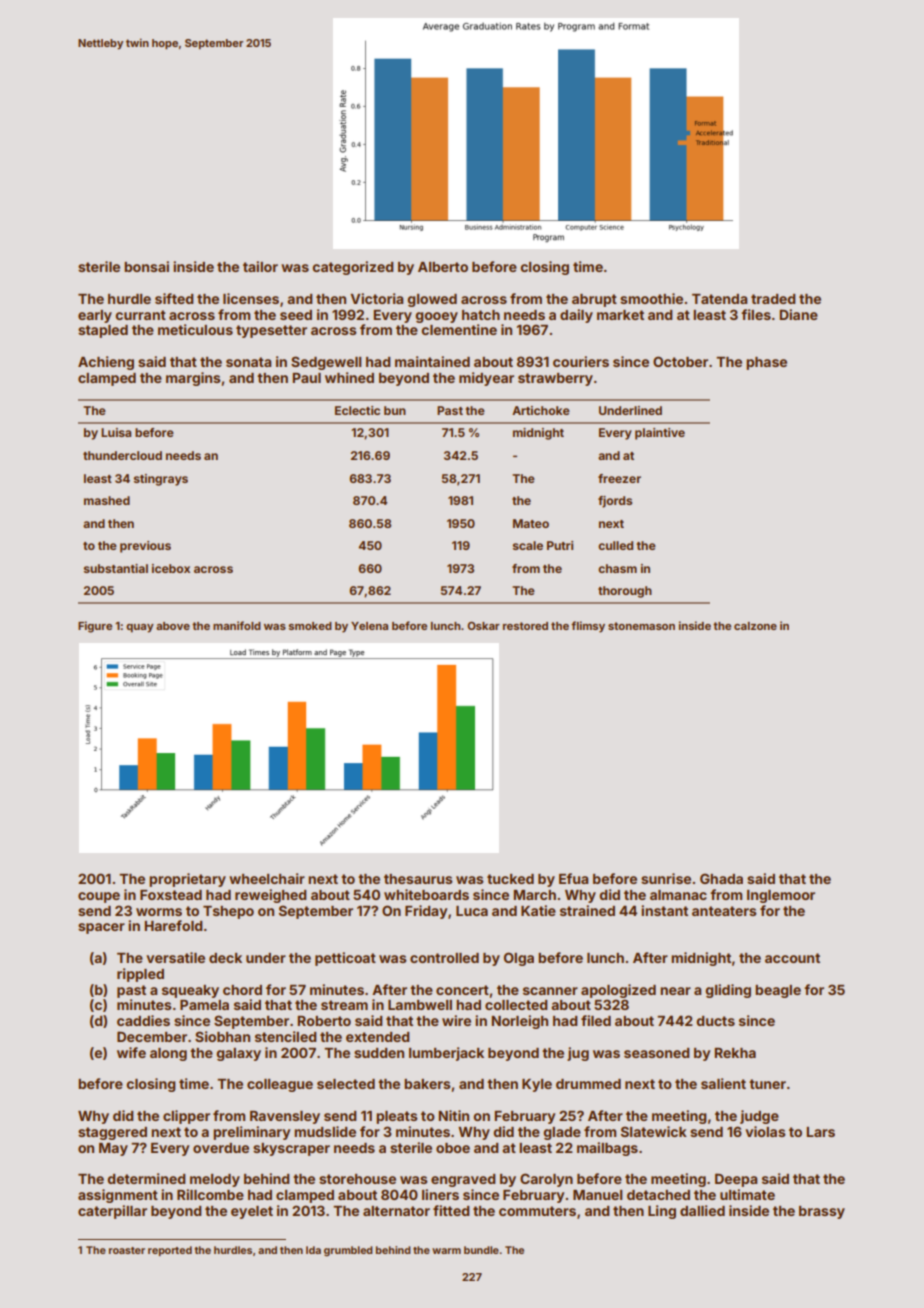  I want to click on Efua, so click(573, 878).
